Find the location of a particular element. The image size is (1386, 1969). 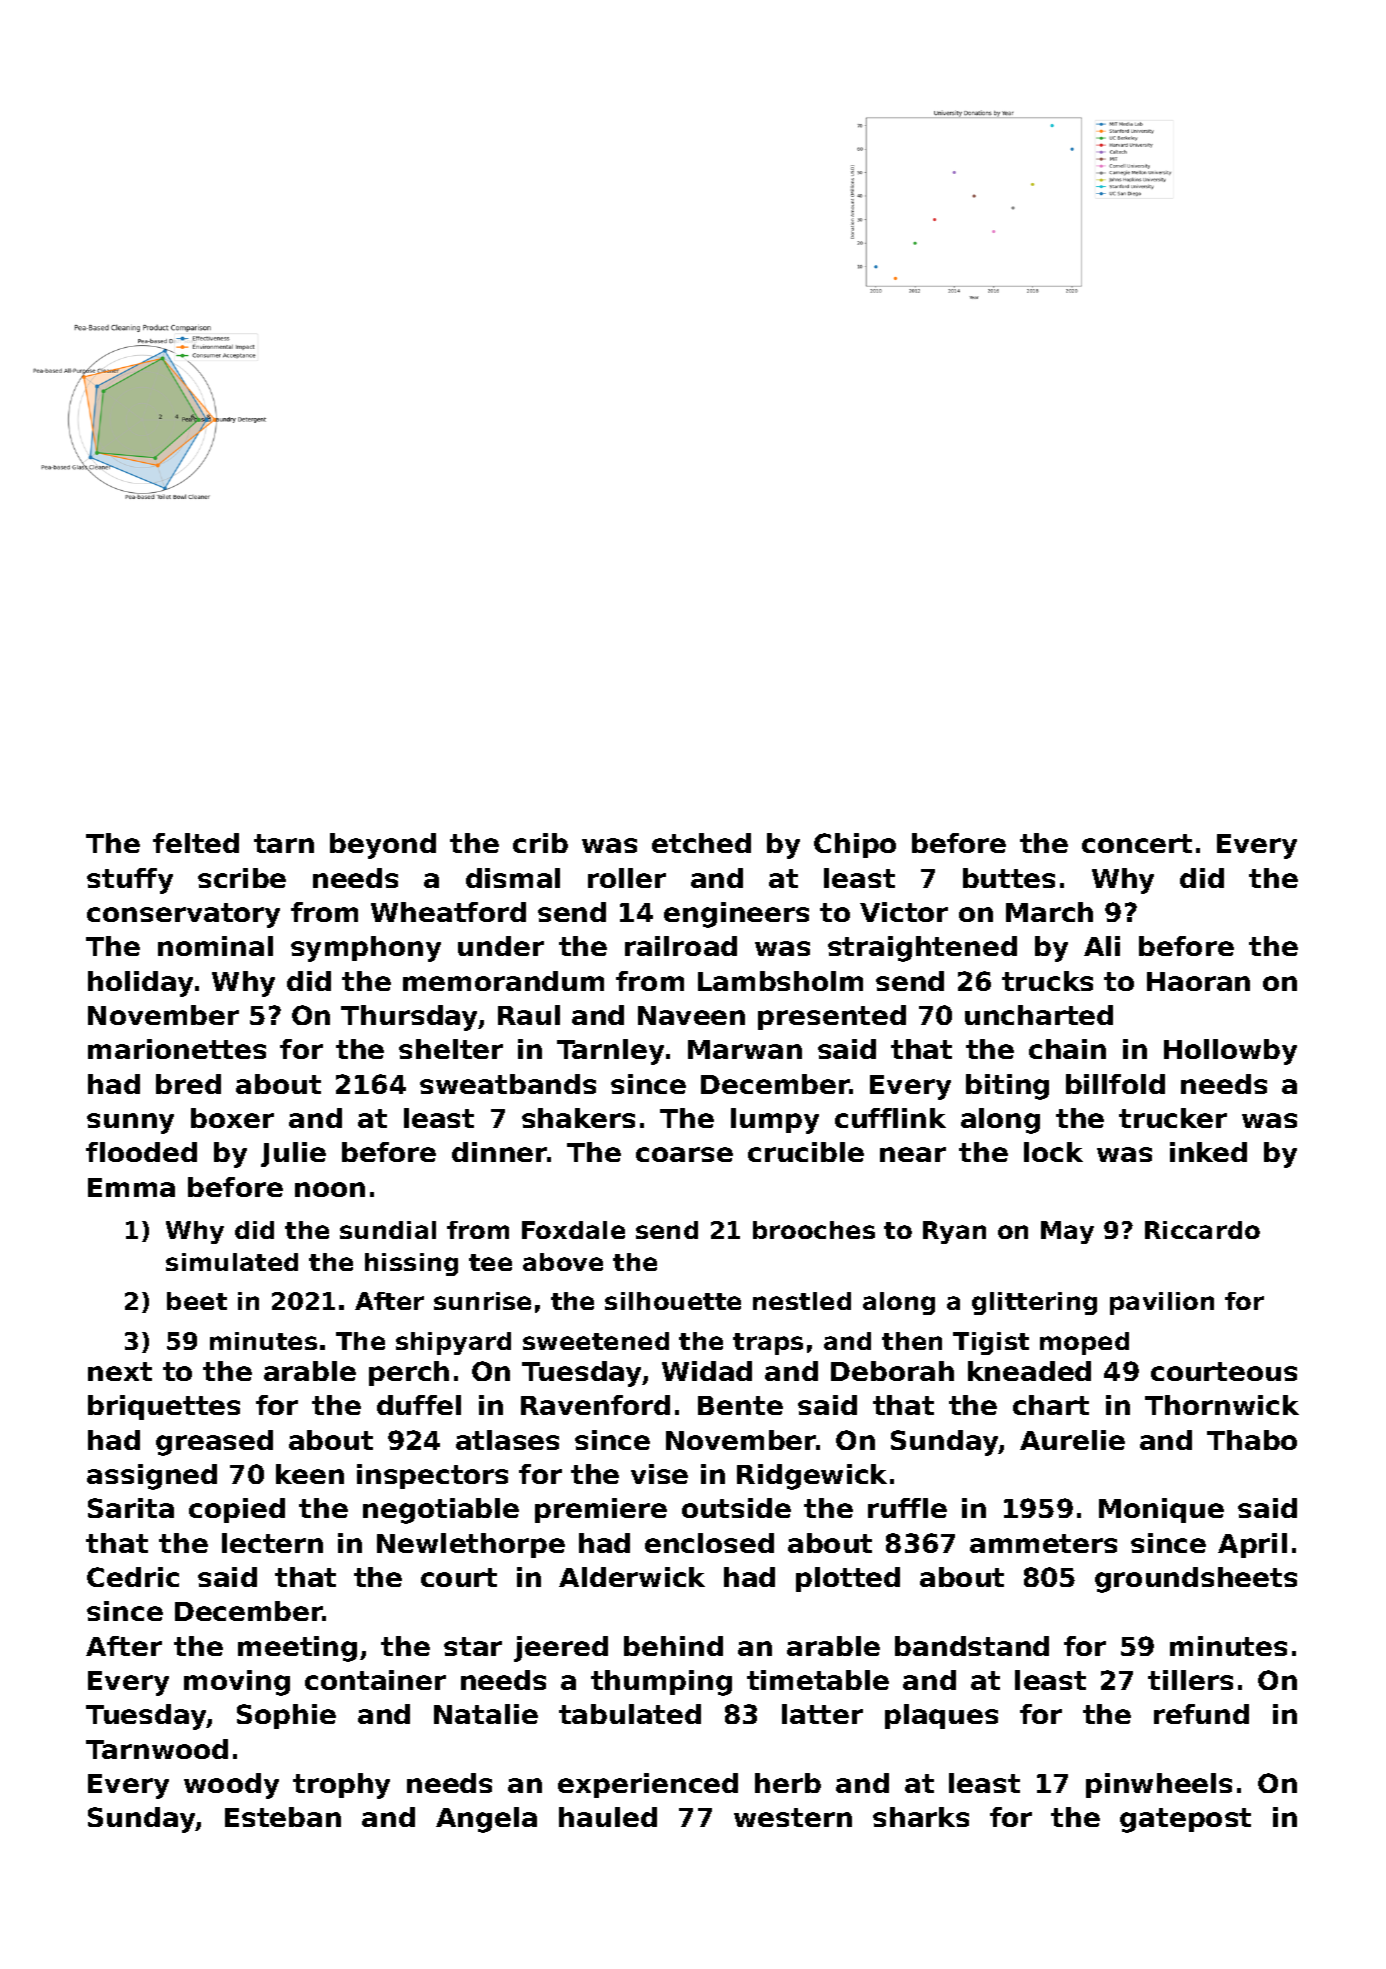

Sophie is located at coordinates (286, 1716).
